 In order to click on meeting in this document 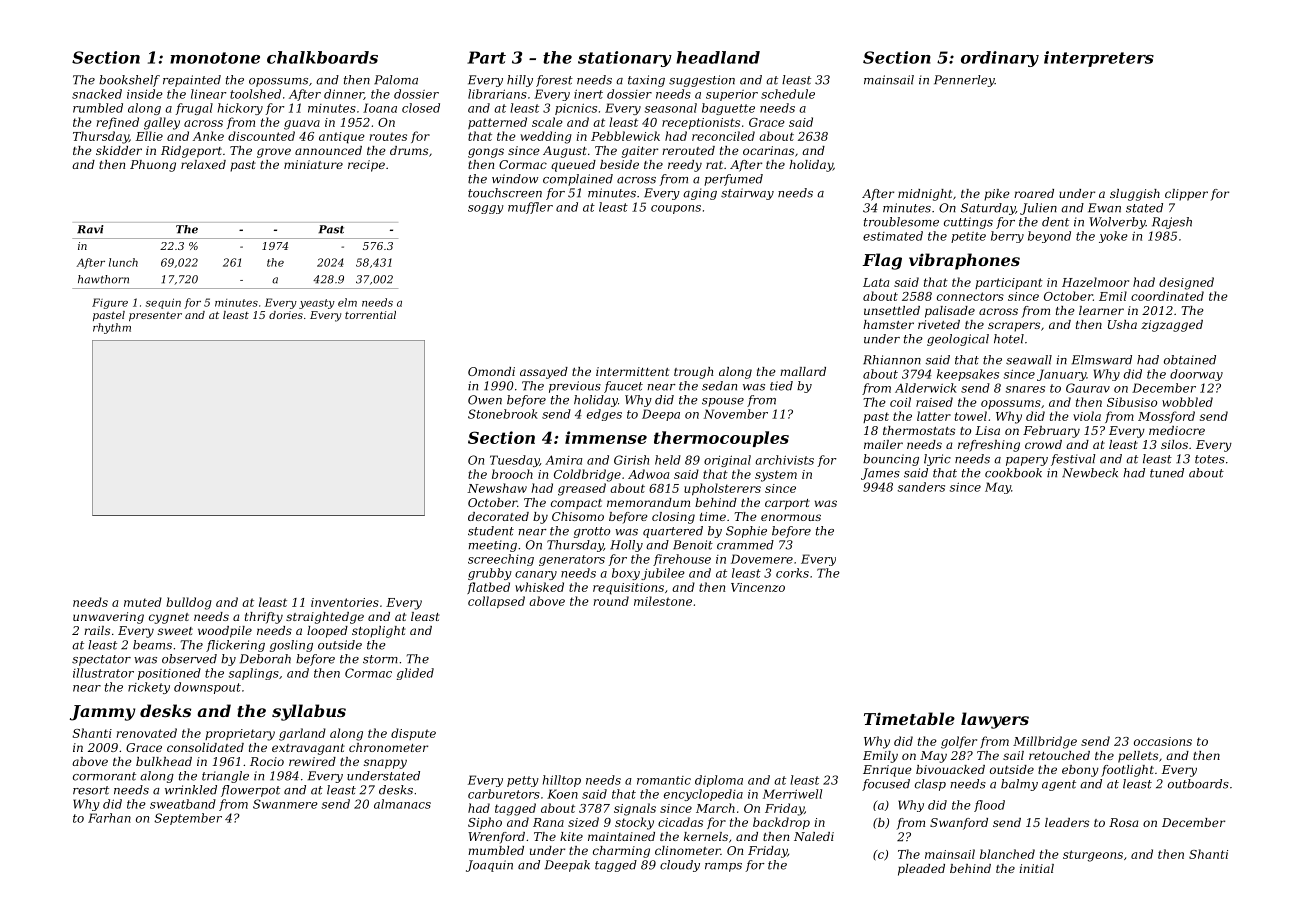, I will do `click(492, 546)`.
